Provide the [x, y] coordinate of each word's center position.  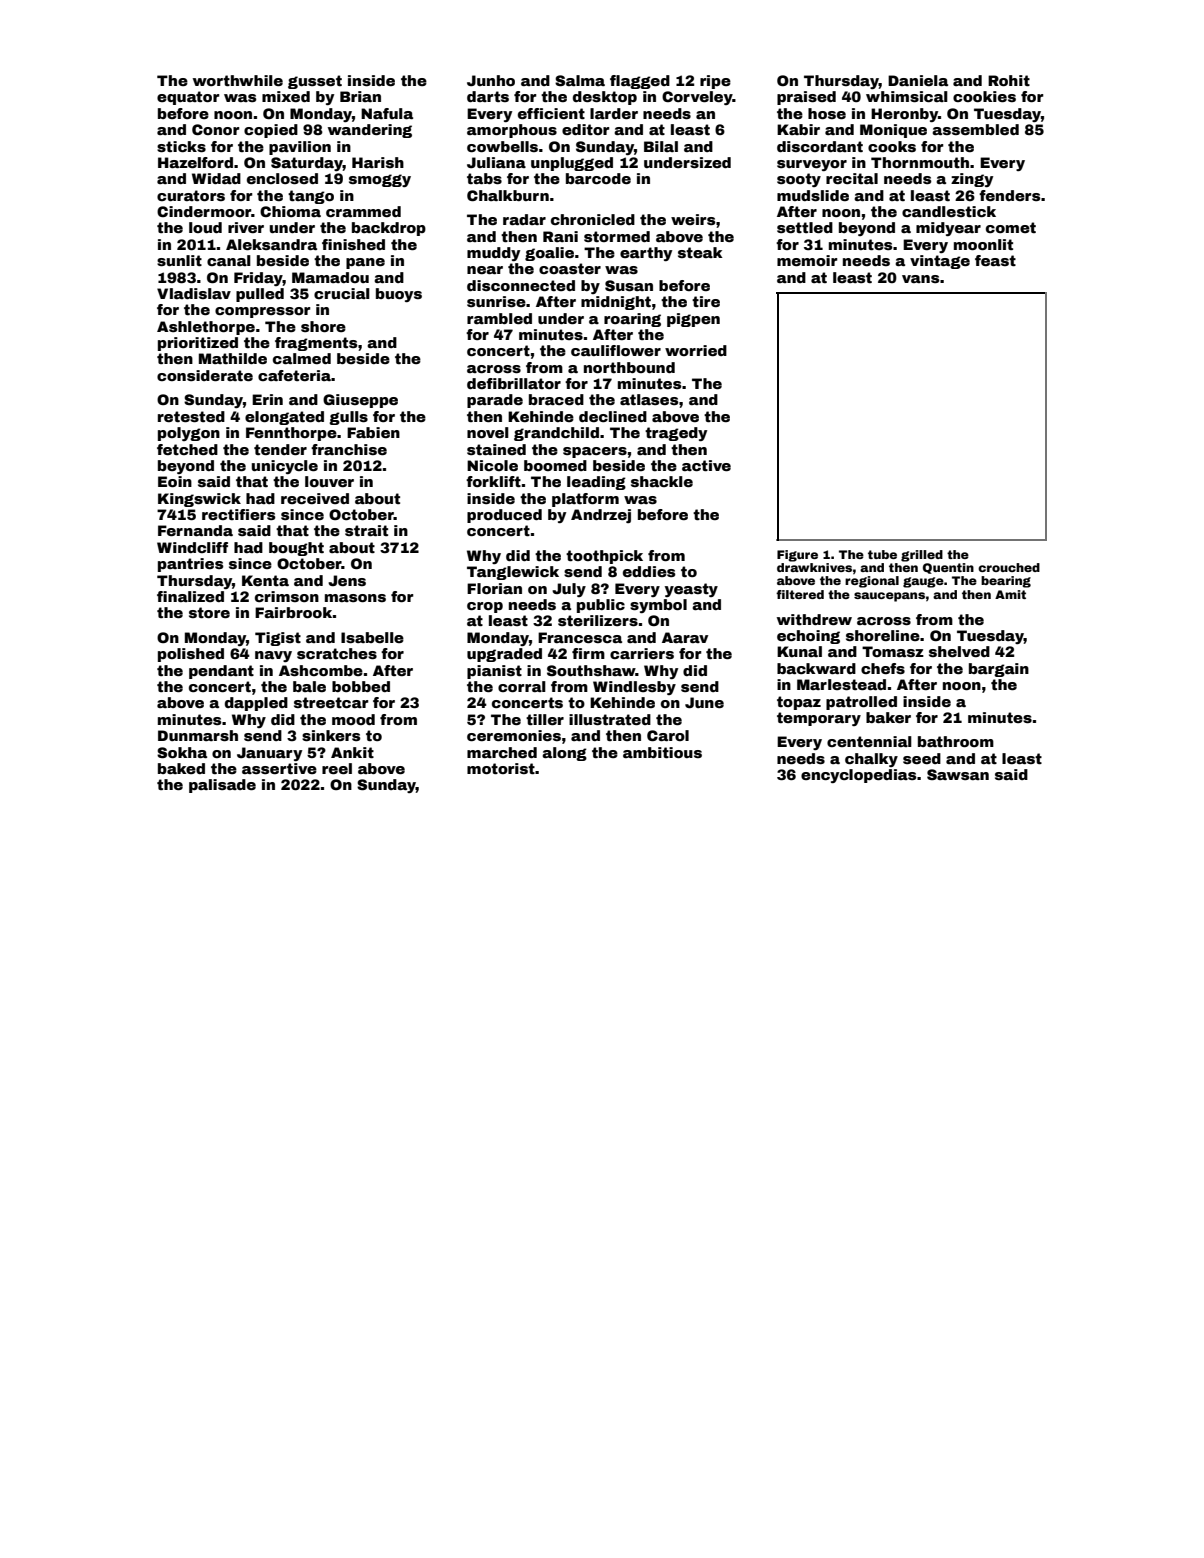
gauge [923, 582]
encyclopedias [859, 776]
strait [366, 530]
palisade [222, 786]
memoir [807, 260]
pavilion [300, 148]
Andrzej [601, 516]
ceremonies [514, 735]
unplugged [572, 164]
